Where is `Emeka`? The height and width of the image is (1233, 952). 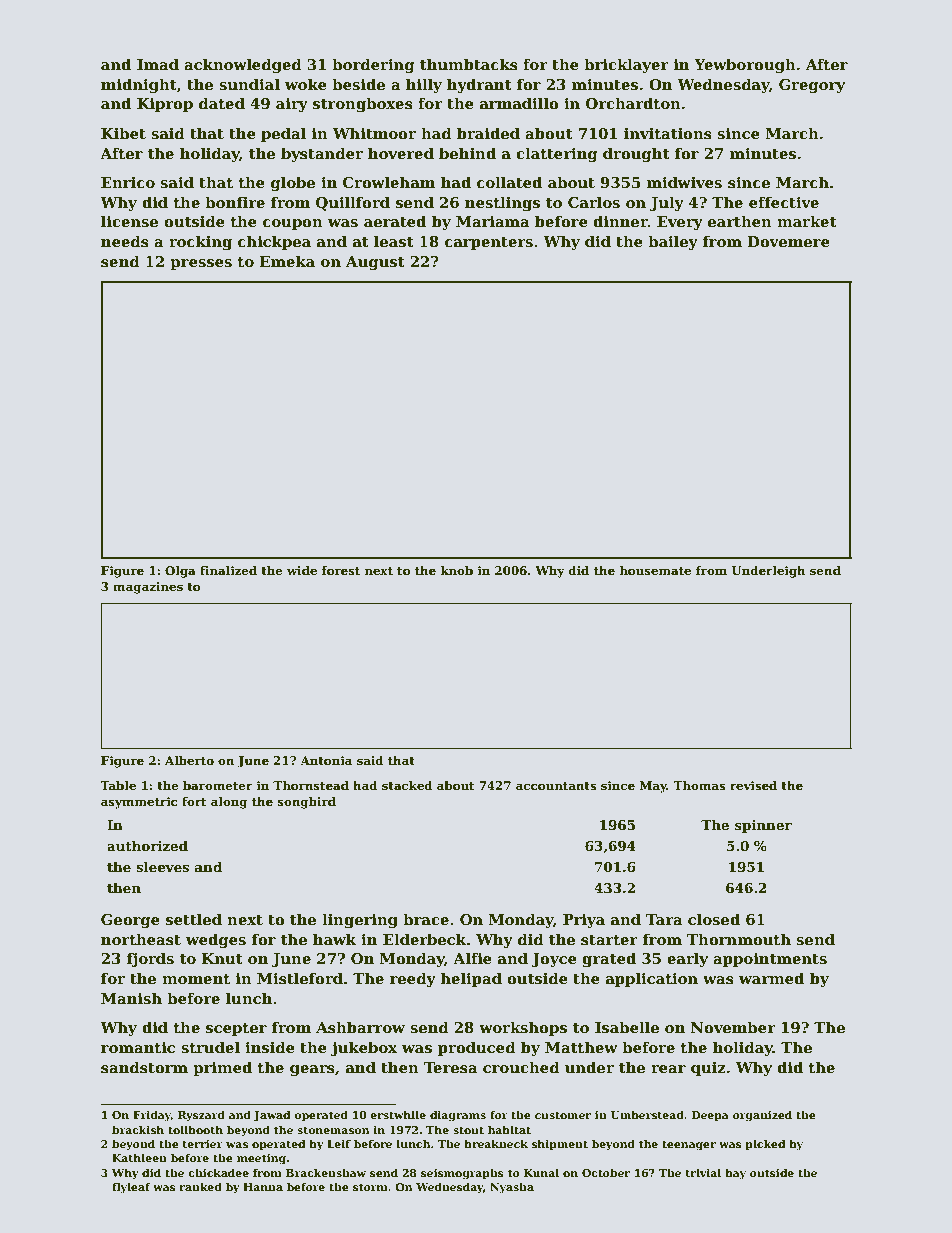 Emeka is located at coordinates (287, 261).
